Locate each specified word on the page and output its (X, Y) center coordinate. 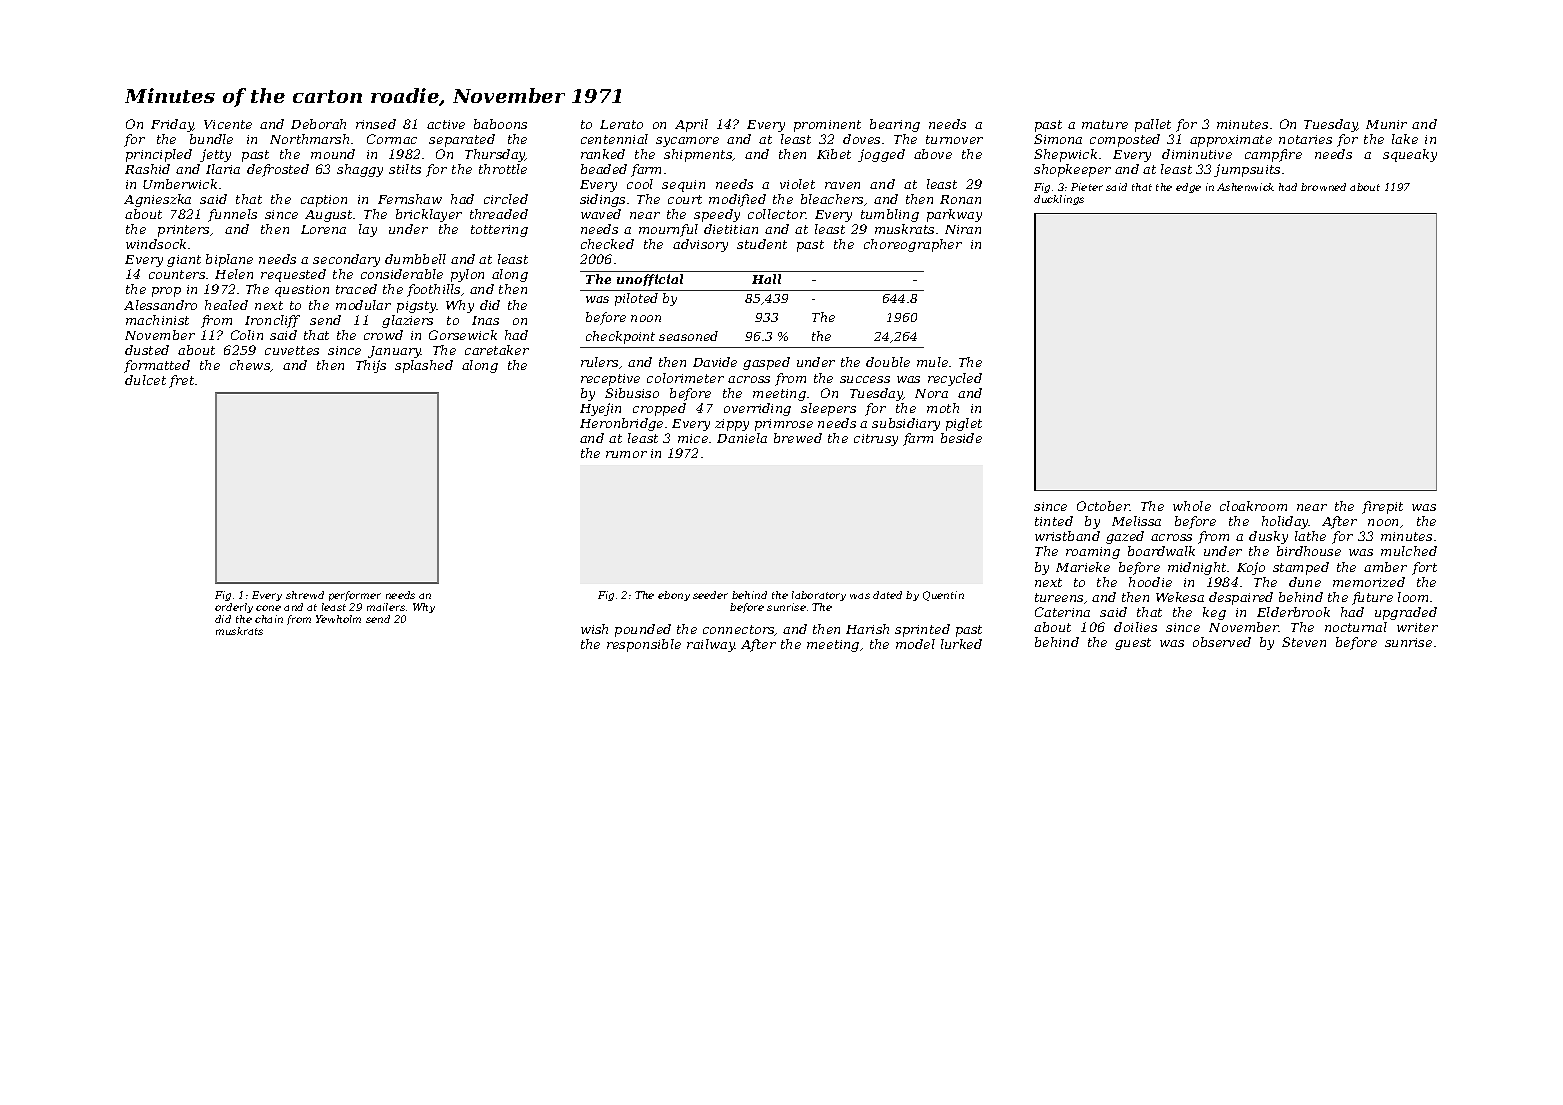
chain (269, 619)
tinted (1054, 521)
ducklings (1059, 200)
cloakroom (1253, 506)
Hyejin (600, 409)
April (691, 125)
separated (462, 140)
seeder (710, 595)
